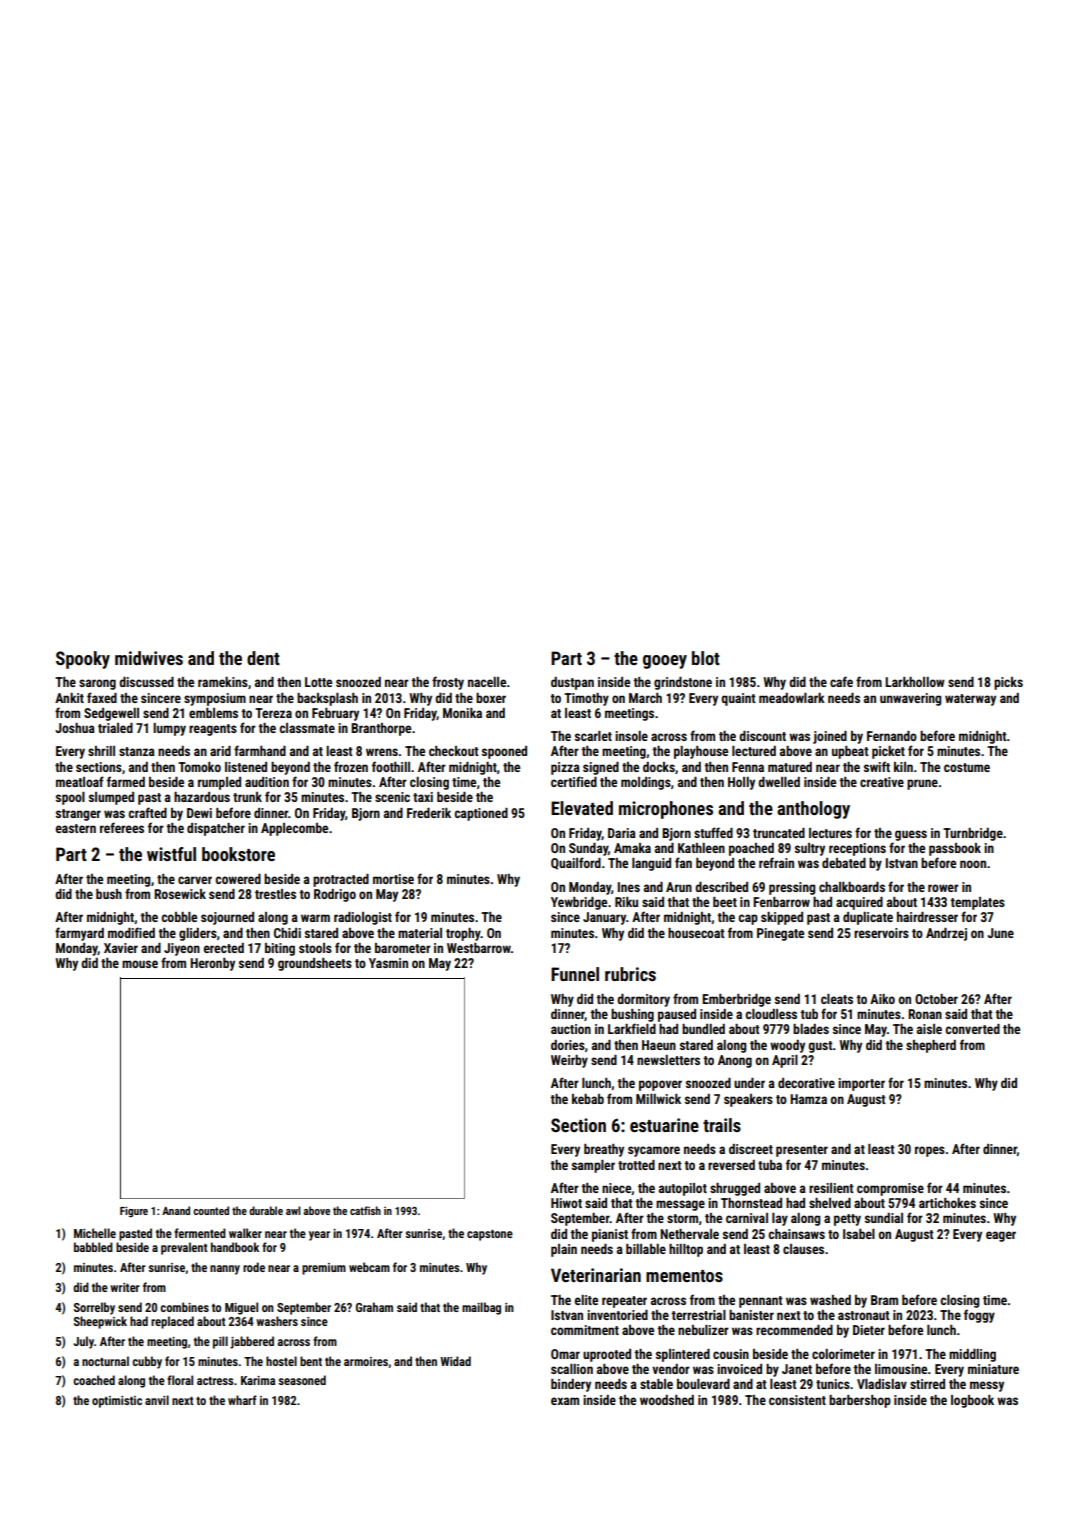 The image size is (1080, 1527). What do you see at coordinates (626, 902) in the screenshot?
I see `Riku` at bounding box center [626, 902].
